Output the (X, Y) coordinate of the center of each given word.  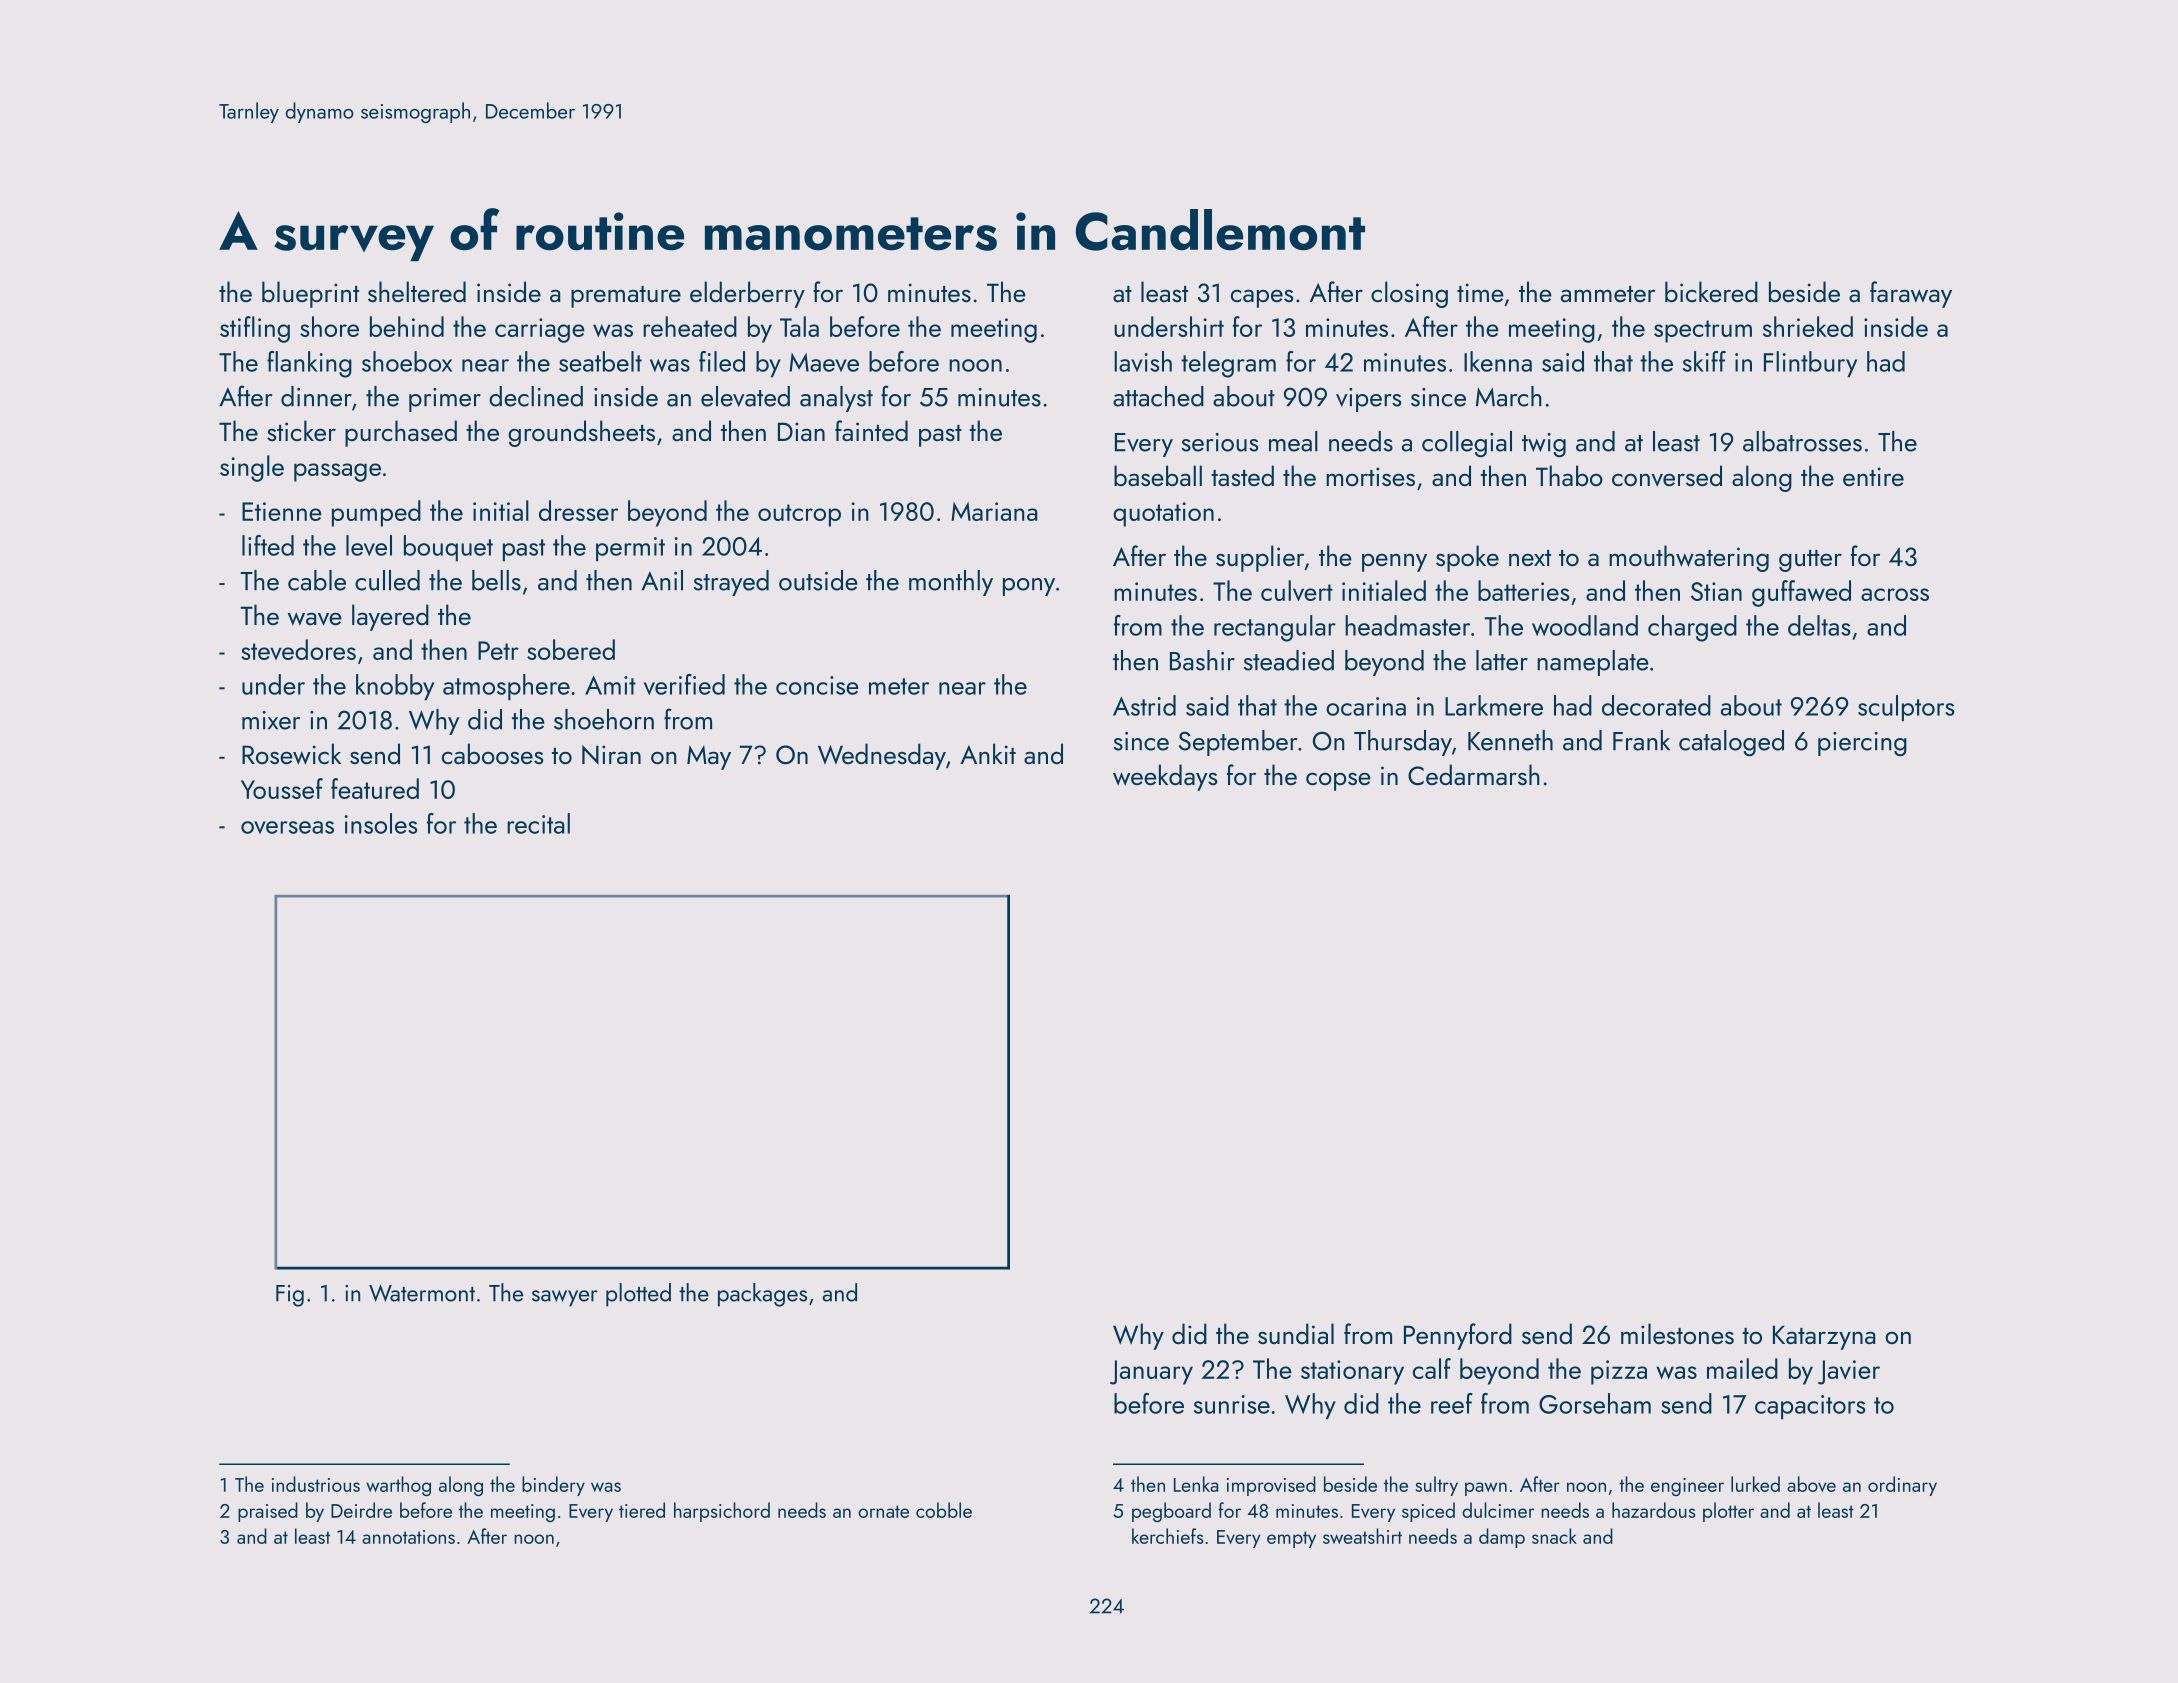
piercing (1862, 744)
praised (268, 1512)
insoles (380, 823)
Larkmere (1494, 705)
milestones (1677, 1334)
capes (1262, 298)
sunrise (1232, 1404)
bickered (1711, 291)
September (1238, 743)
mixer (271, 720)
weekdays (1165, 777)
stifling (255, 329)
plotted (638, 1295)
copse (1338, 781)
